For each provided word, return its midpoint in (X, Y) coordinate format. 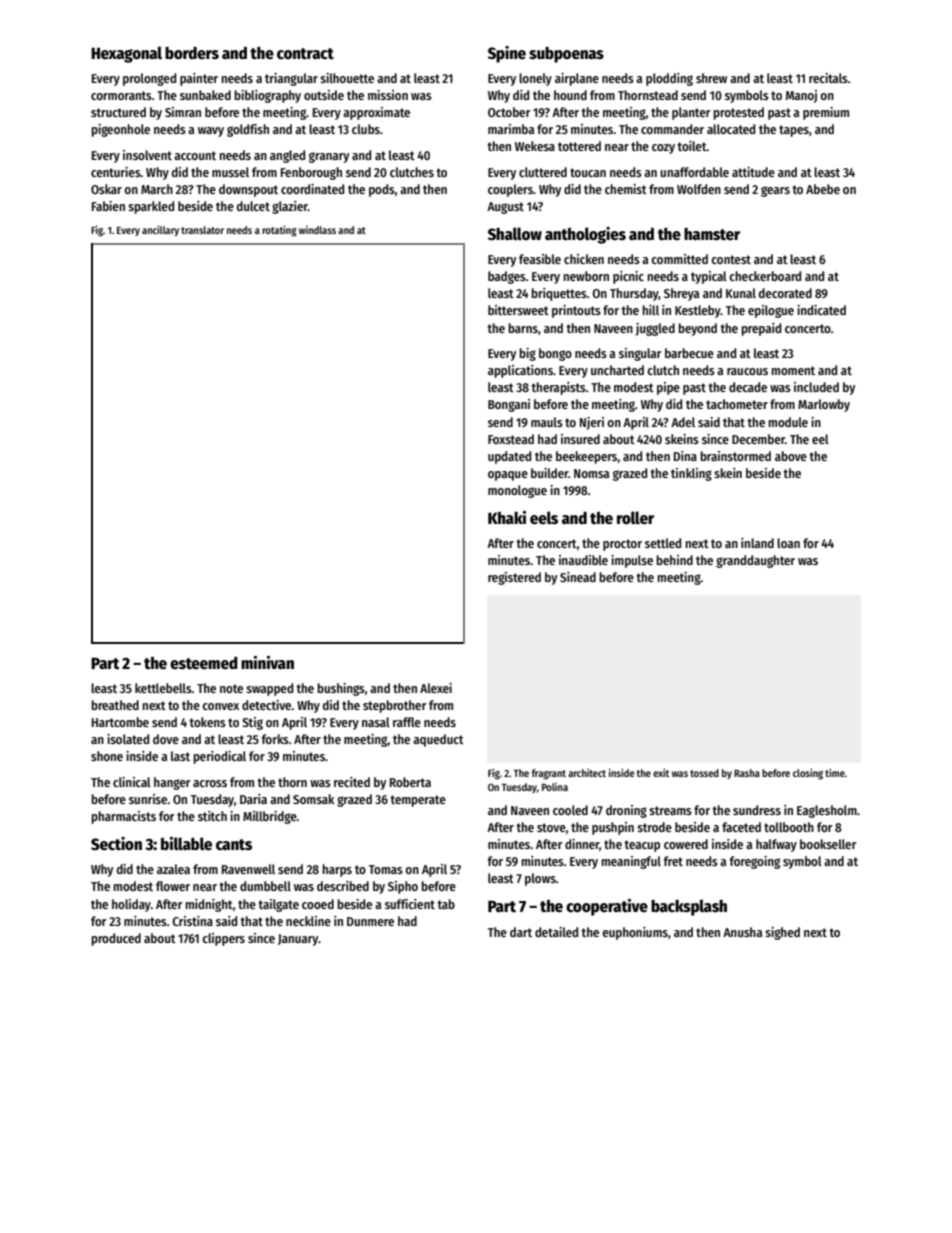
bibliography (267, 96)
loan (788, 543)
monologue (517, 491)
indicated (821, 310)
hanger (172, 783)
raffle (407, 722)
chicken (584, 259)
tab (446, 904)
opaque (508, 476)
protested (738, 113)
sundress (757, 810)
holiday (131, 905)
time (835, 773)
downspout (248, 190)
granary (329, 157)
